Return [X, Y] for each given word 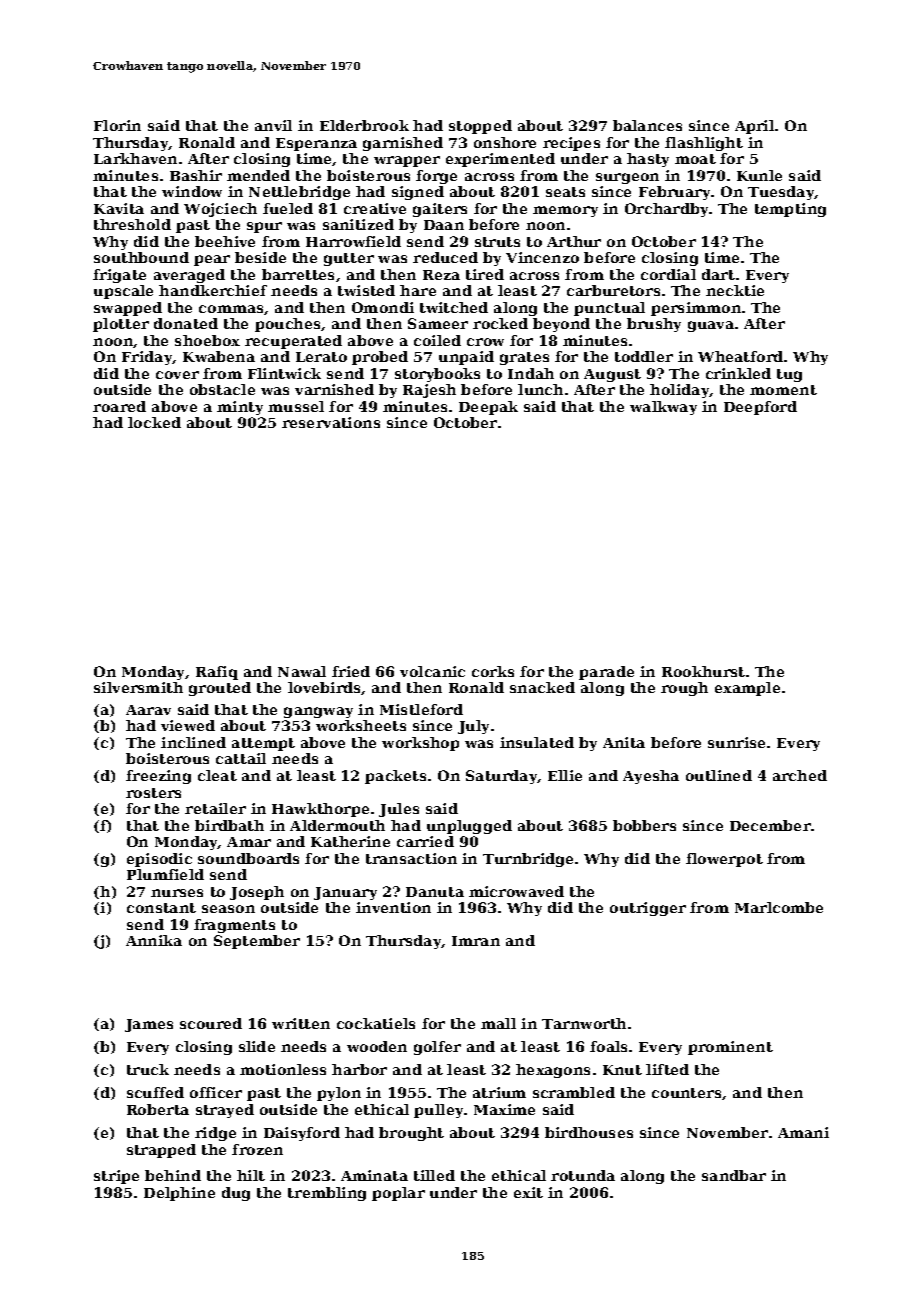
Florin [117, 125]
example [747, 689]
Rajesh [429, 391]
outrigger [648, 909]
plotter [121, 325]
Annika [154, 940]
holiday [680, 391]
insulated [537, 742]
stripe [116, 1177]
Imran [476, 941]
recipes [571, 144]
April [754, 127]
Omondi [383, 307]
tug [789, 375]
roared [119, 406]
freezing [158, 777]
